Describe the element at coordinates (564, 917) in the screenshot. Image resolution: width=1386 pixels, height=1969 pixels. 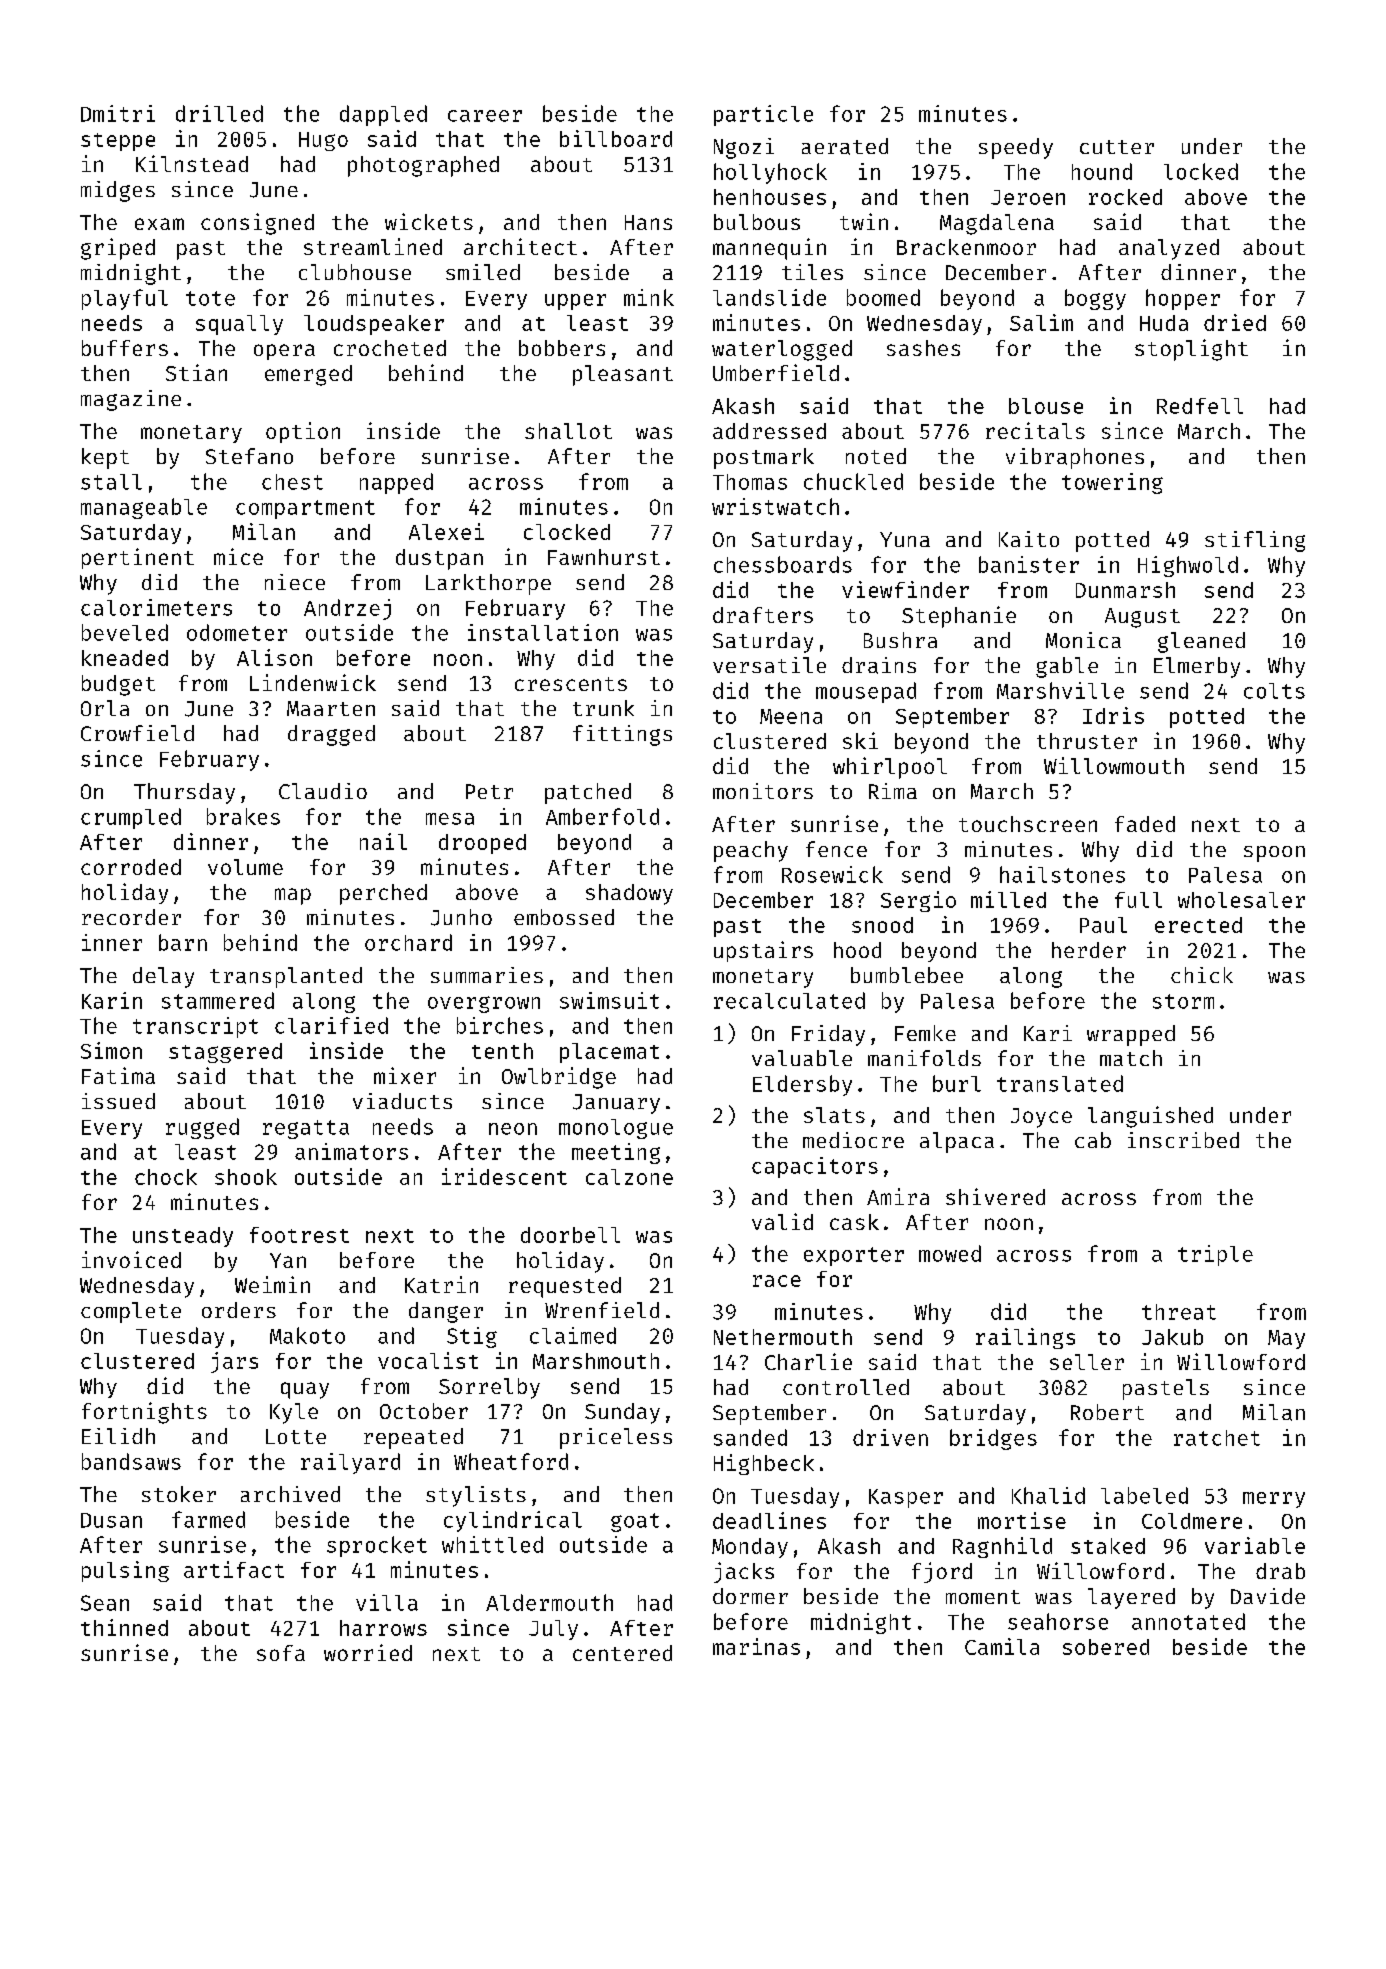
I see `embossed` at that location.
